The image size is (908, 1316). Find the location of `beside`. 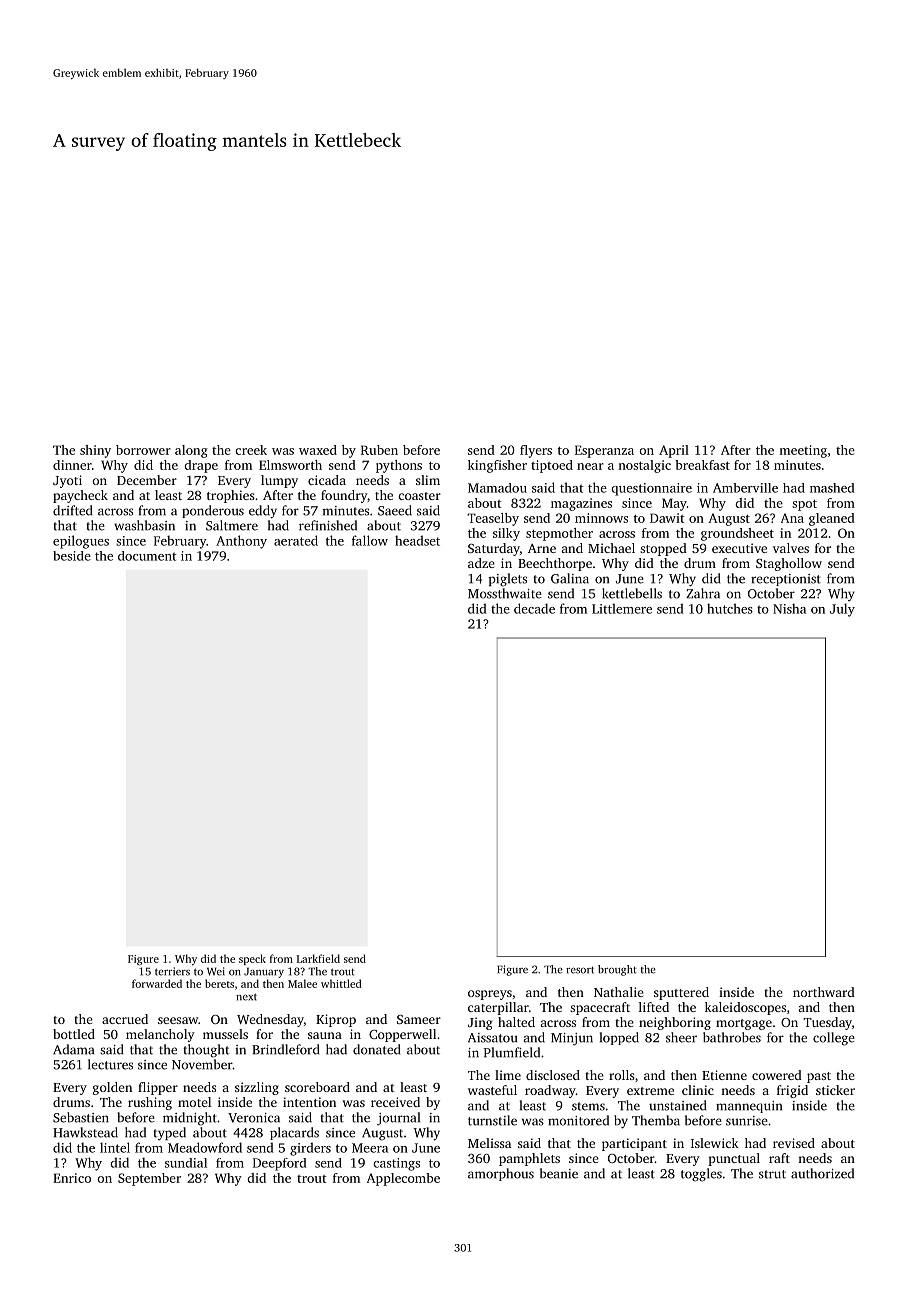

beside is located at coordinates (72, 556).
